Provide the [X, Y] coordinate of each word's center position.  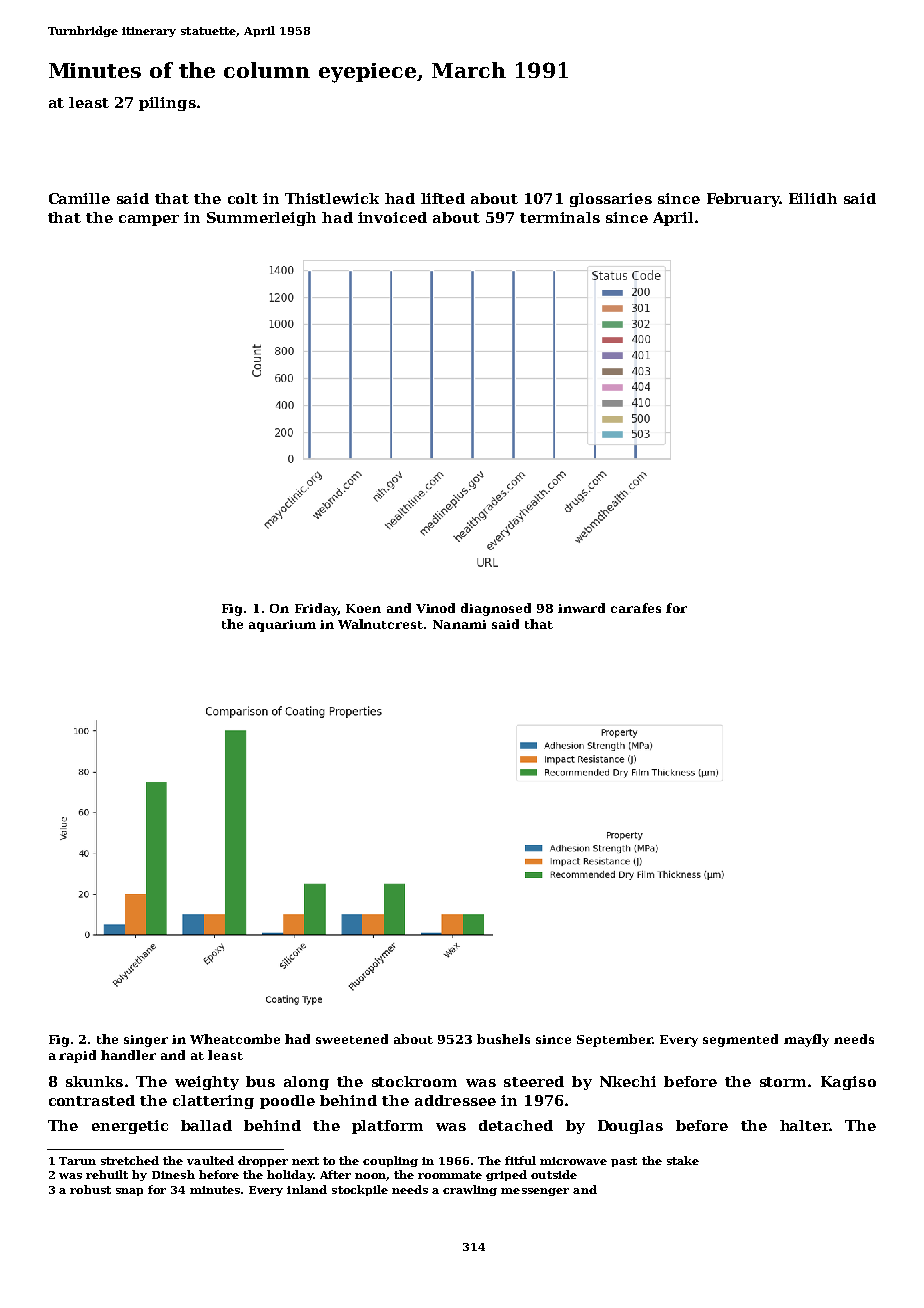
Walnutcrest [380, 624]
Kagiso [848, 1083]
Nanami [459, 624]
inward [581, 608]
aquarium [282, 626]
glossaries [611, 200]
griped [506, 1175]
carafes [636, 608]
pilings [167, 104]
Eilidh [813, 198]
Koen [363, 608]
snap [129, 1192]
